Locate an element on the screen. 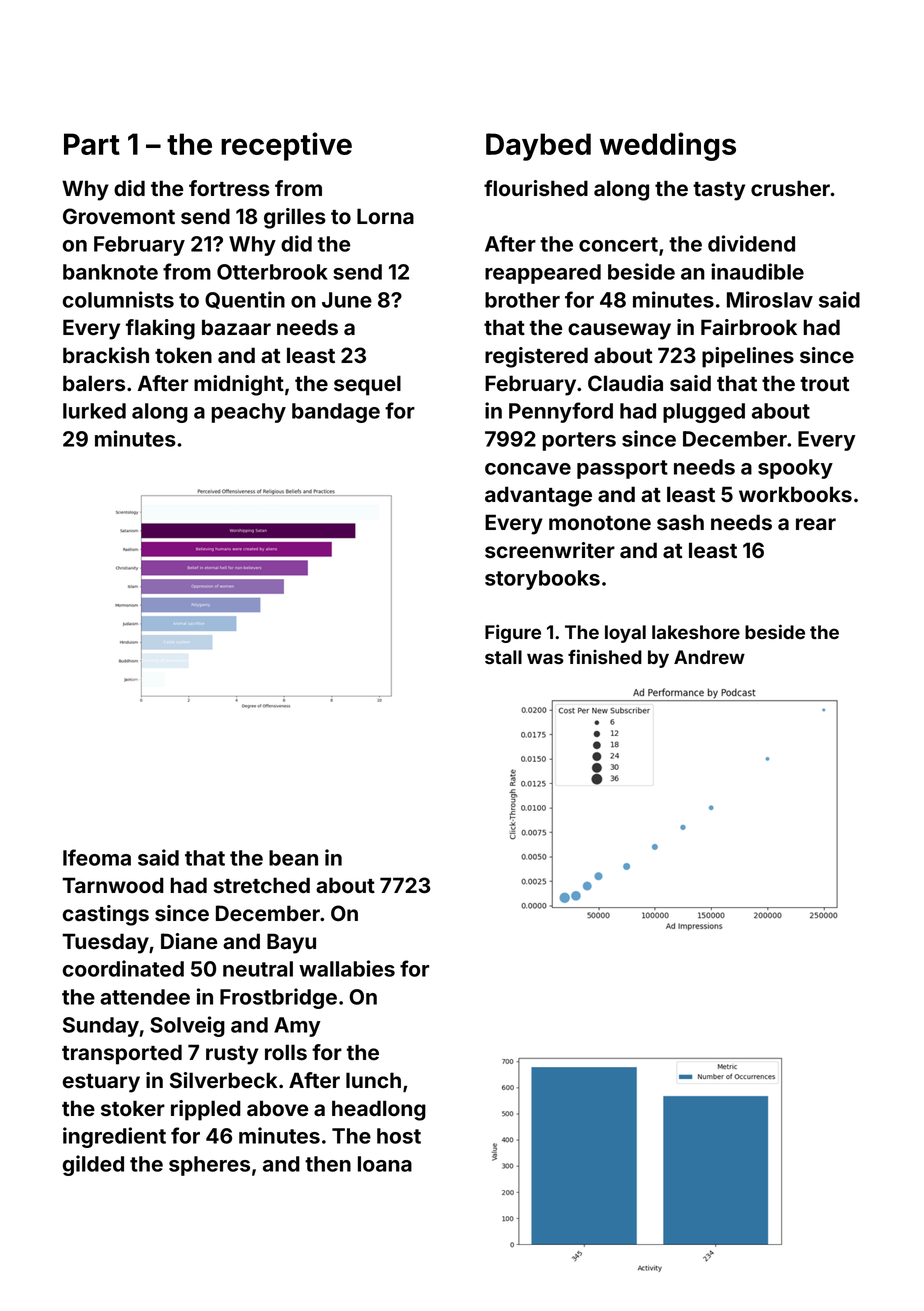 Image resolution: width=924 pixels, height=1311 pixels. rear is located at coordinates (816, 524).
